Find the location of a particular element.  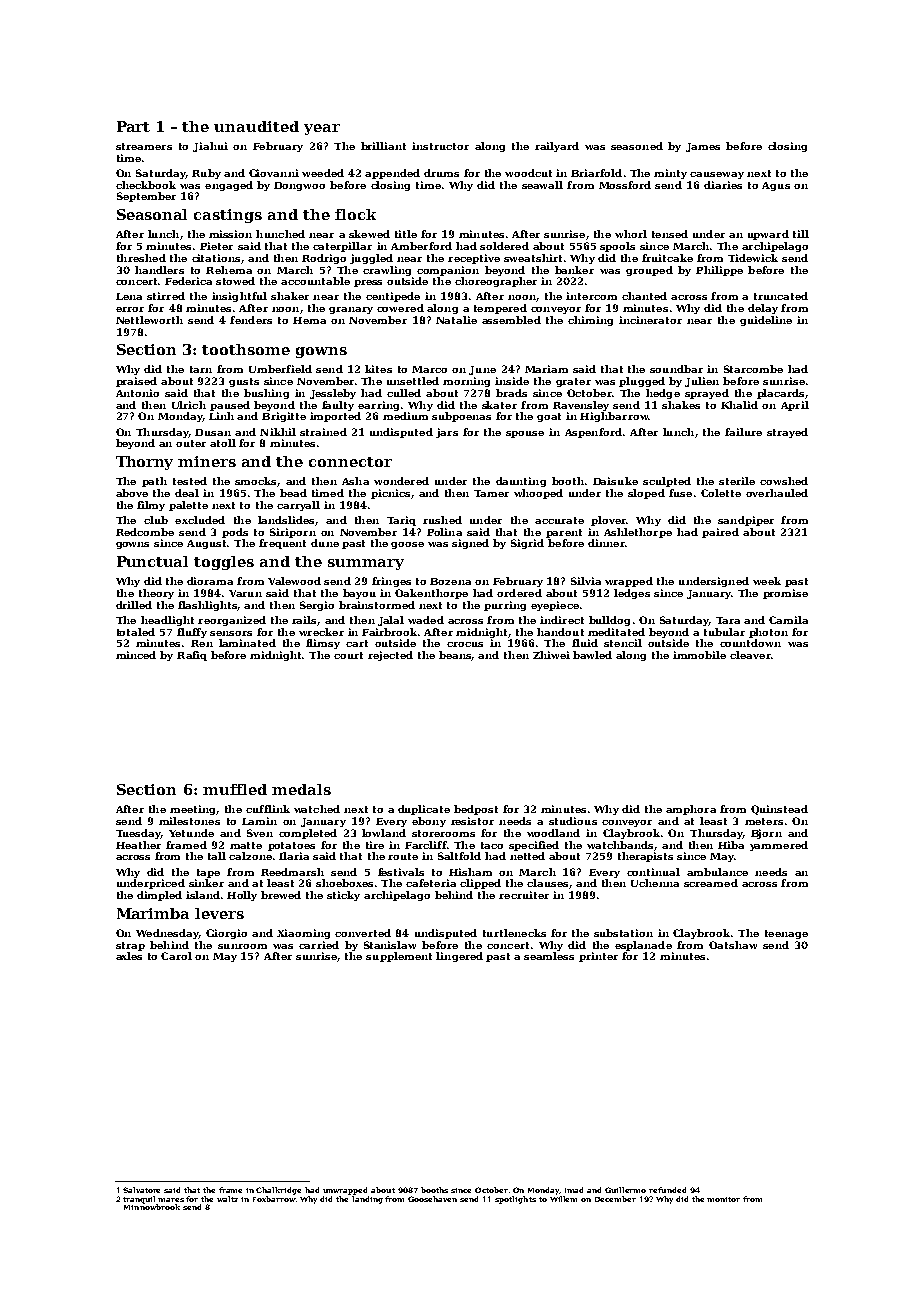

instructor is located at coordinates (440, 146).
